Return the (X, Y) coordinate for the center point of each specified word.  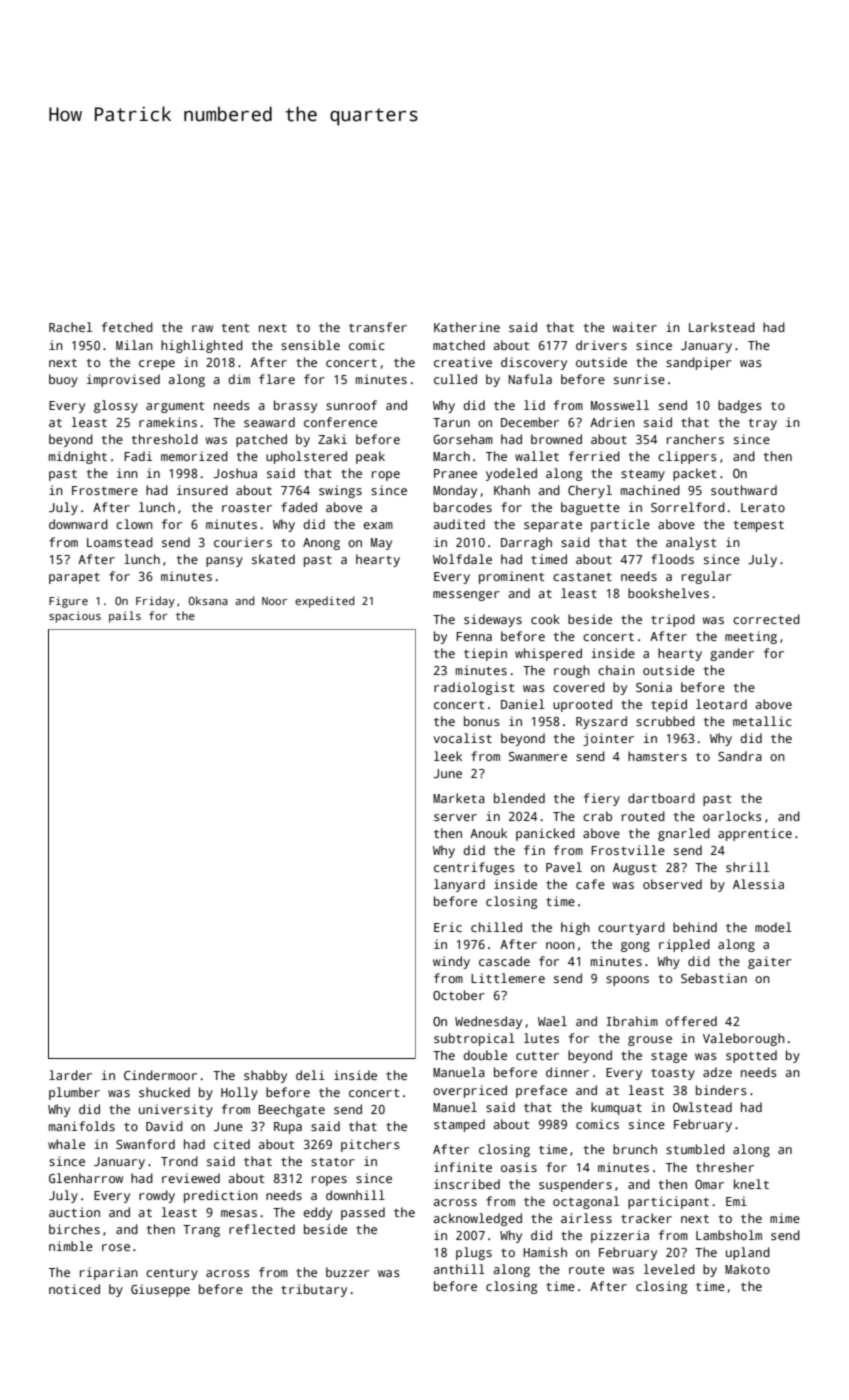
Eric (448, 927)
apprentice (755, 834)
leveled (669, 1269)
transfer (378, 327)
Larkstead (722, 327)
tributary (314, 1290)
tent (235, 328)
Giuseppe (160, 1290)
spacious (75, 617)
